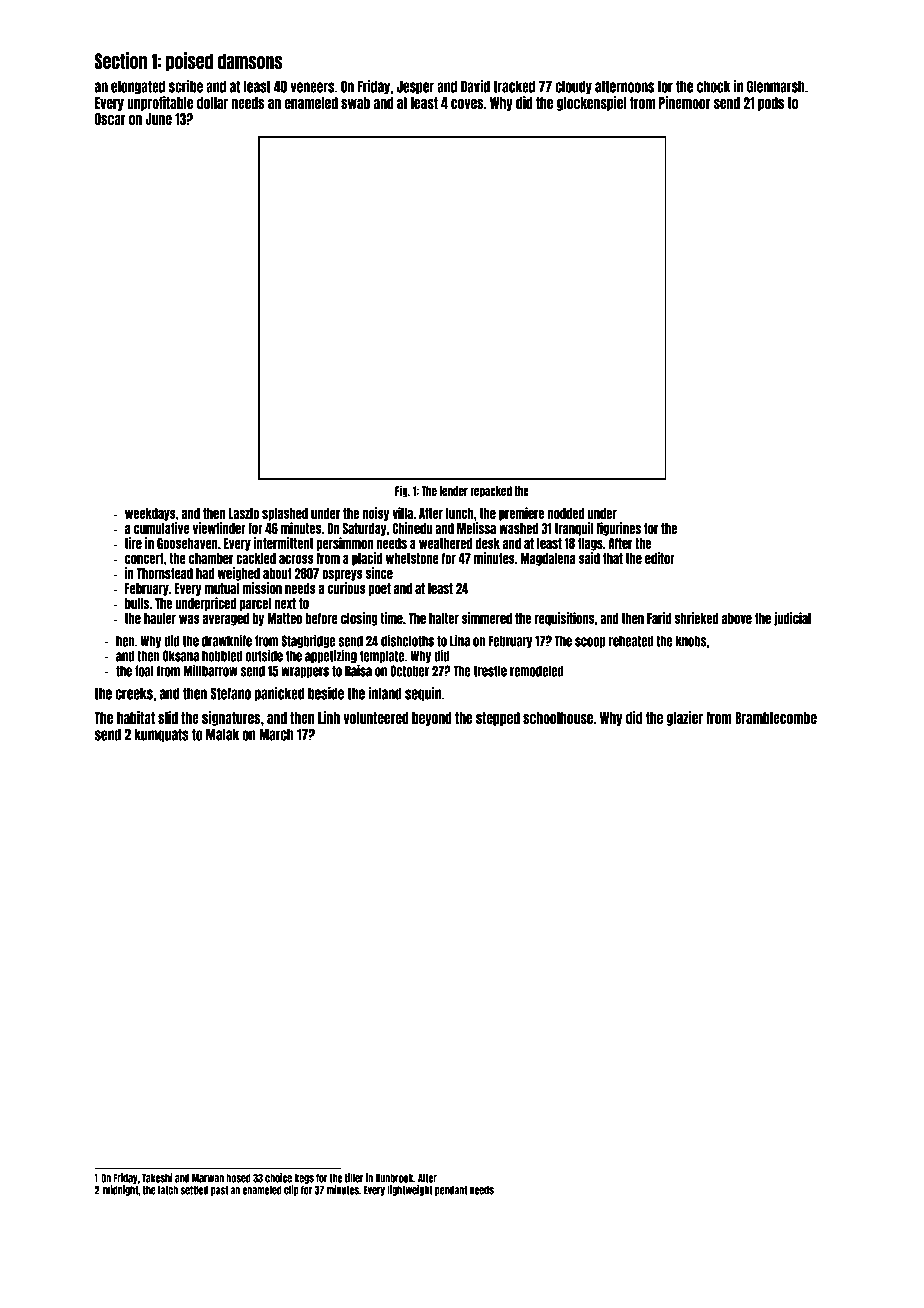  Describe the element at coordinates (120, 1190) in the document. I see `midnight` at that location.
